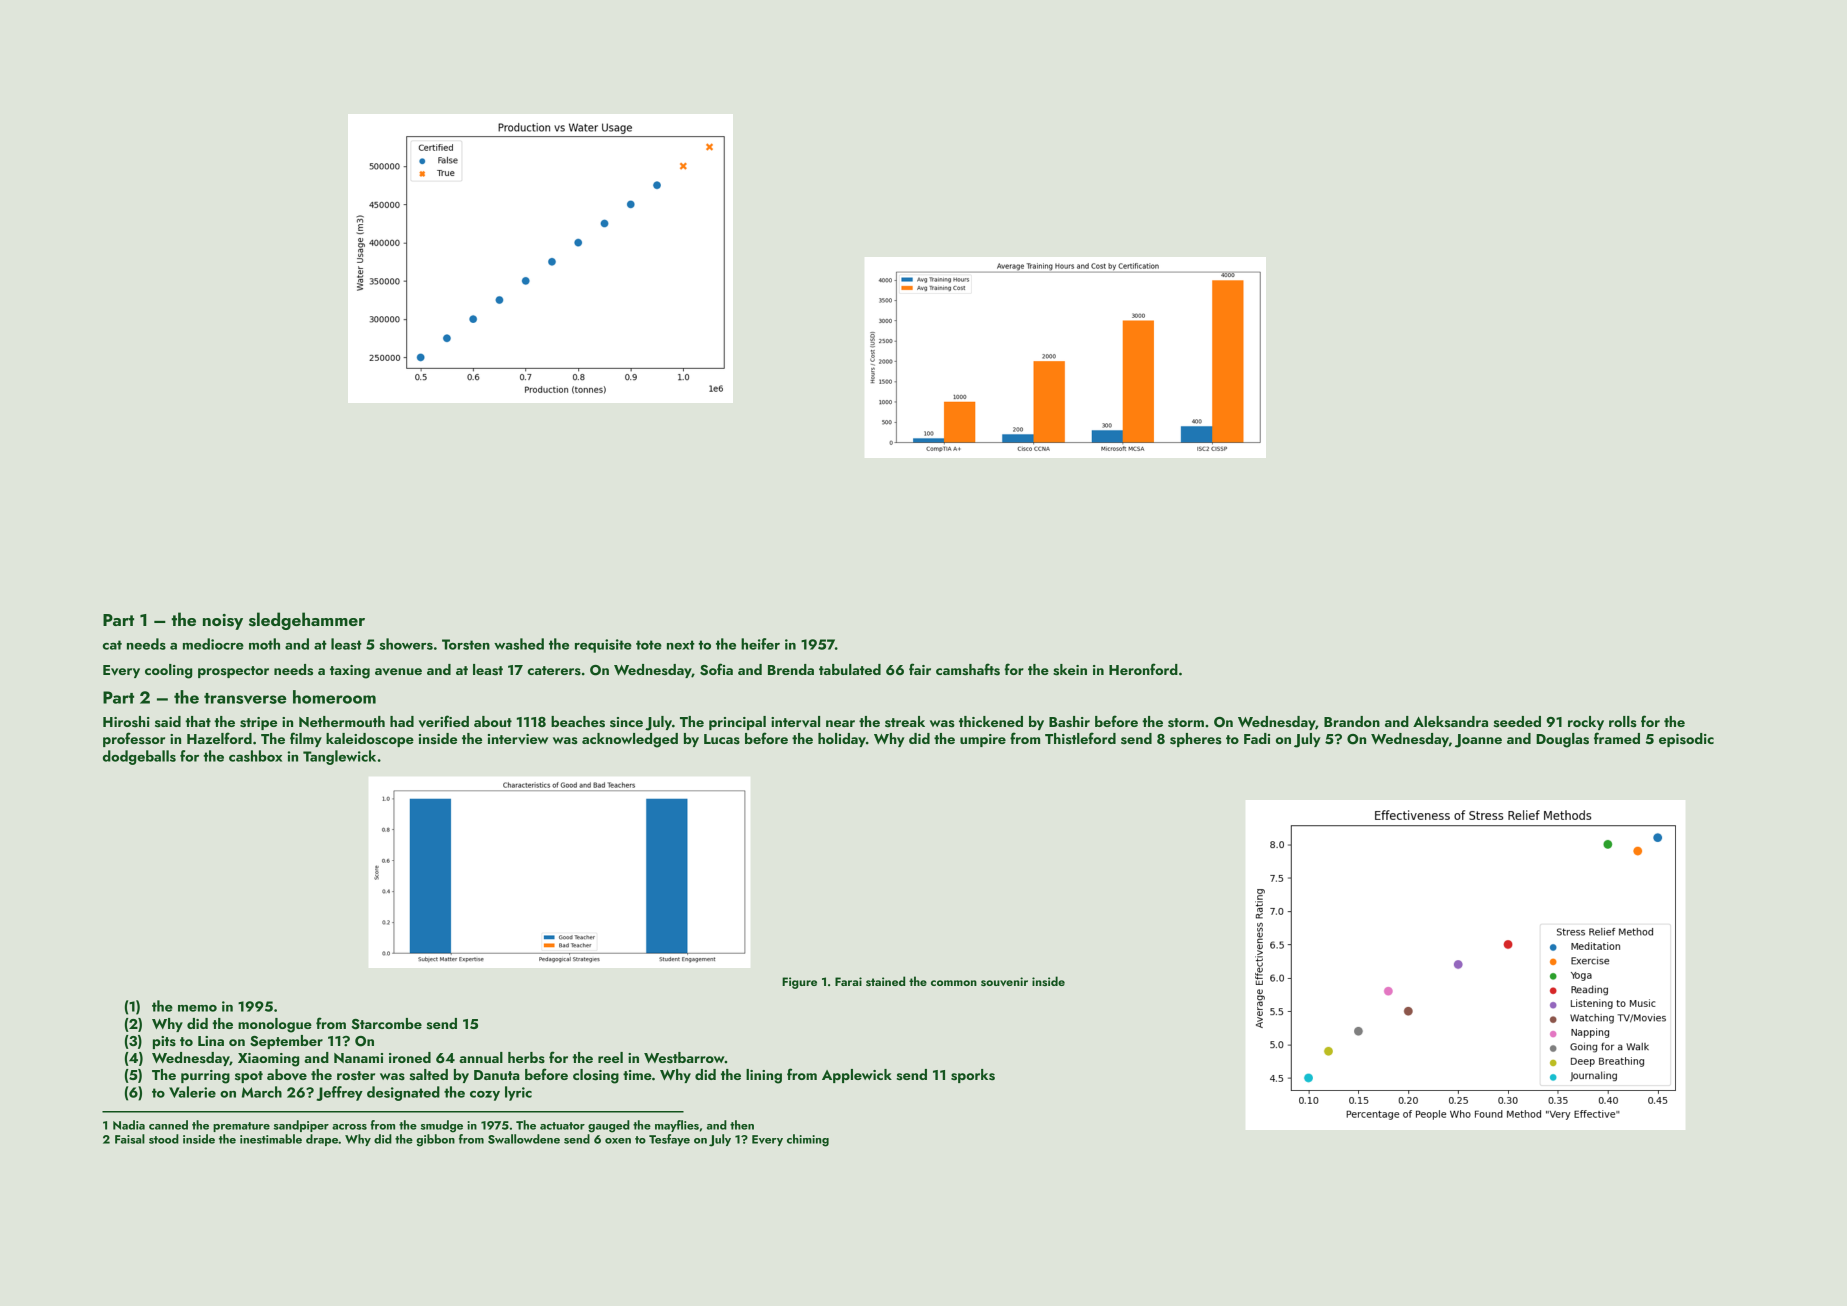 Image resolution: width=1847 pixels, height=1306 pixels. What do you see at coordinates (983, 740) in the screenshot?
I see `umpire` at bounding box center [983, 740].
